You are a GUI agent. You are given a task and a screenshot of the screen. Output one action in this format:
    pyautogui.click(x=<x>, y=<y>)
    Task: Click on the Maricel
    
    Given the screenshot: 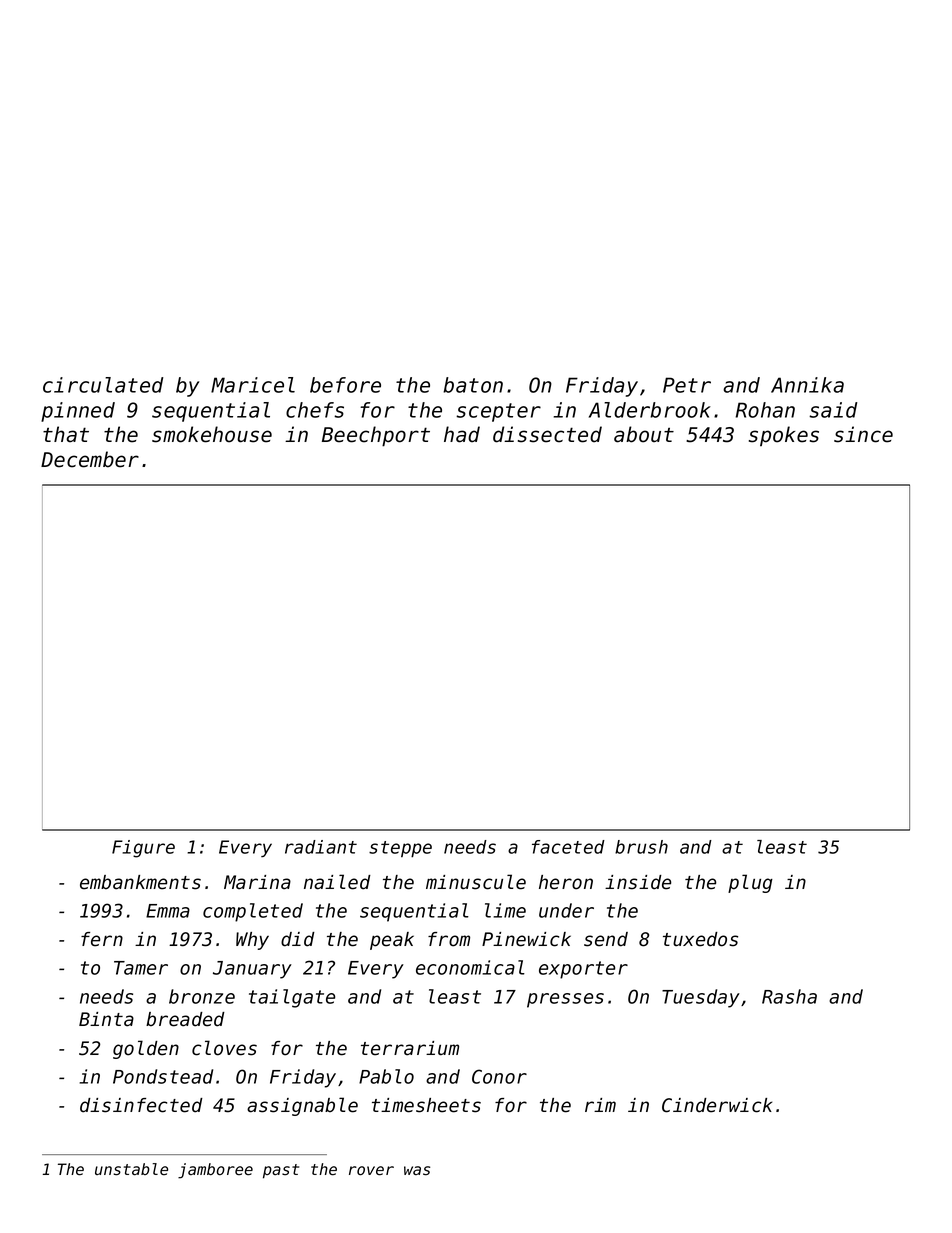 What is the action you would take?
    pyautogui.click(x=253, y=385)
